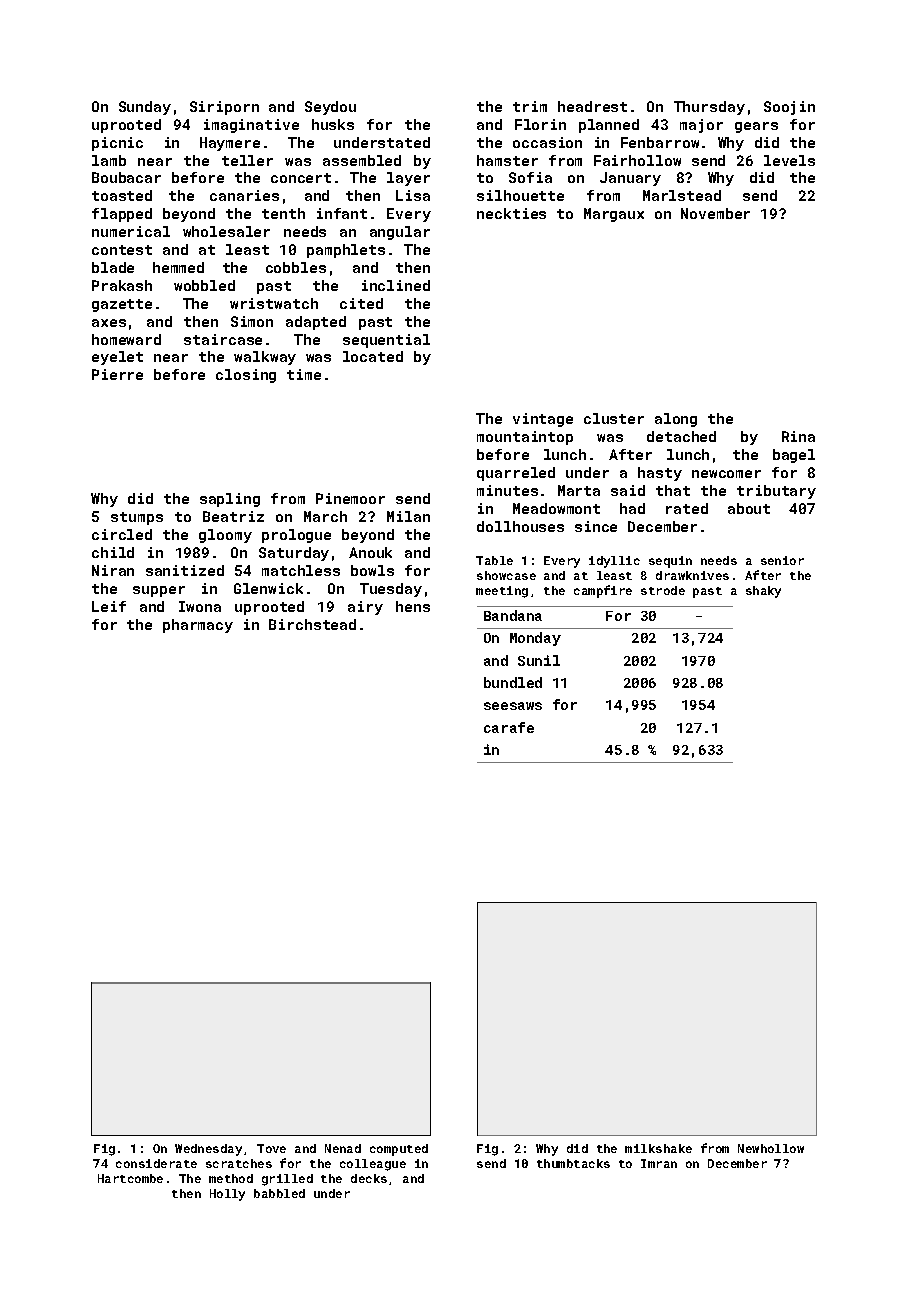 Image resolution: width=908 pixels, height=1316 pixels. What do you see at coordinates (208, 1150) in the document?
I see `Wednesday` at bounding box center [208, 1150].
